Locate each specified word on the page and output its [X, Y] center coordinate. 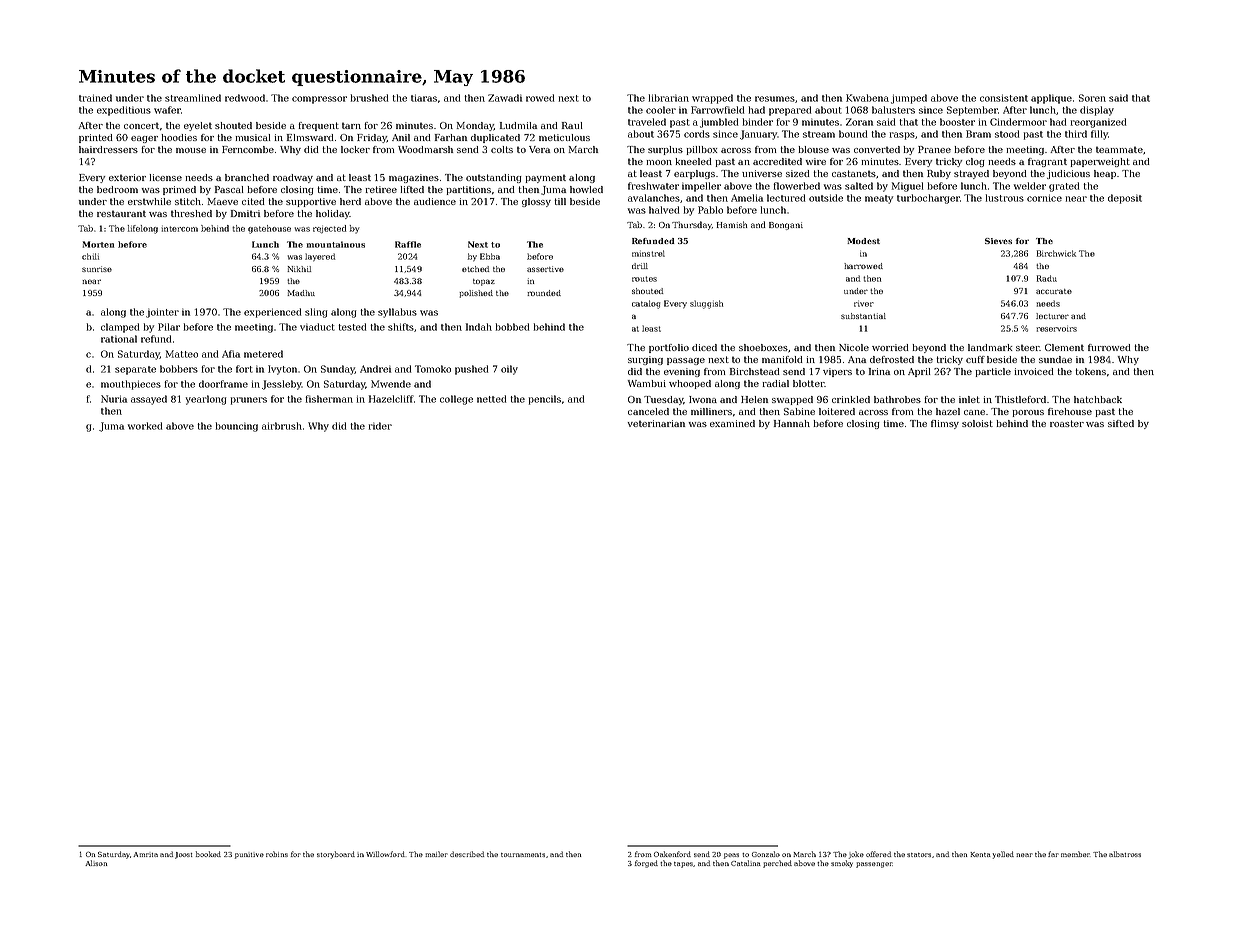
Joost [183, 855]
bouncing [237, 427]
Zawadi [505, 98]
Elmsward [310, 137]
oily [509, 370]
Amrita [145, 854]
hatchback [1098, 399]
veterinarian [656, 423]
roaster [1067, 423]
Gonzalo [766, 854]
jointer [162, 313]
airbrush [282, 426]
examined [732, 423]
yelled [1003, 855]
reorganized [1098, 123]
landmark [990, 347]
